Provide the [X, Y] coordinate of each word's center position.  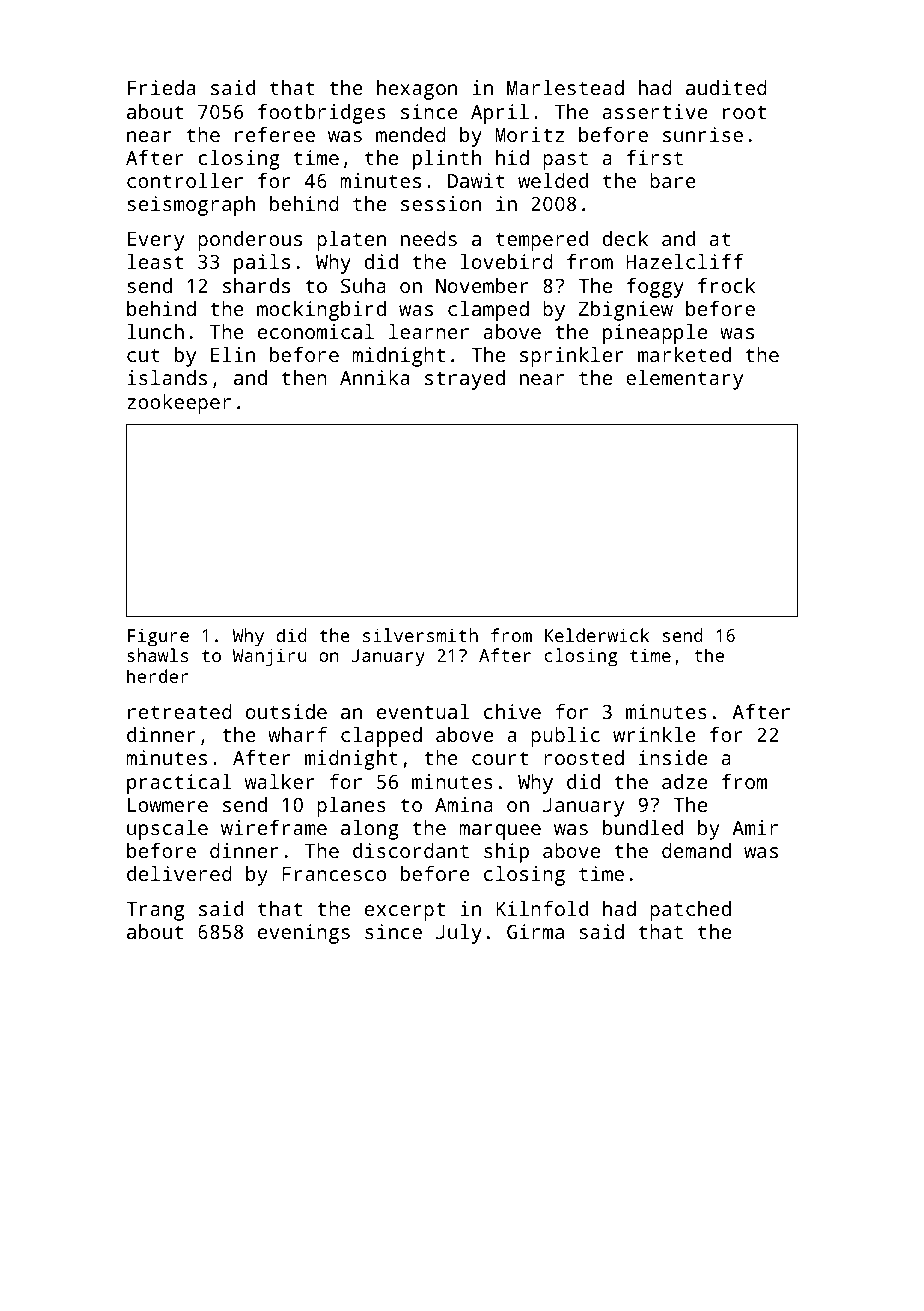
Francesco [334, 874]
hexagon [417, 90]
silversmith [420, 635]
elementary [684, 380]
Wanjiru [270, 657]
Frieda [161, 87]
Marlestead [565, 87]
